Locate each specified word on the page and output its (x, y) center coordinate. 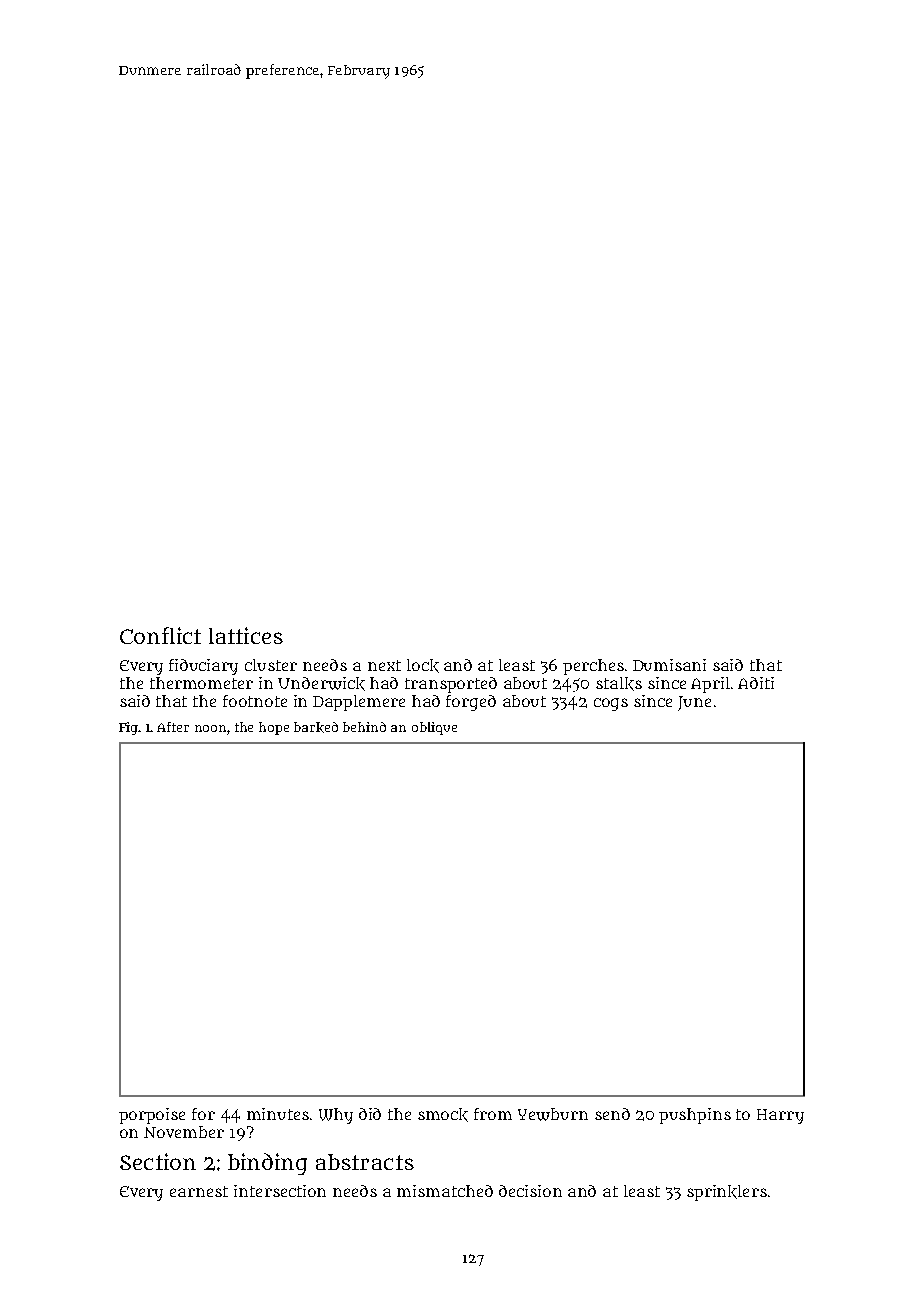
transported (451, 685)
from (493, 1114)
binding (267, 1164)
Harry (780, 1116)
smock (443, 1115)
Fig (129, 728)
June (694, 703)
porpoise (152, 1116)
